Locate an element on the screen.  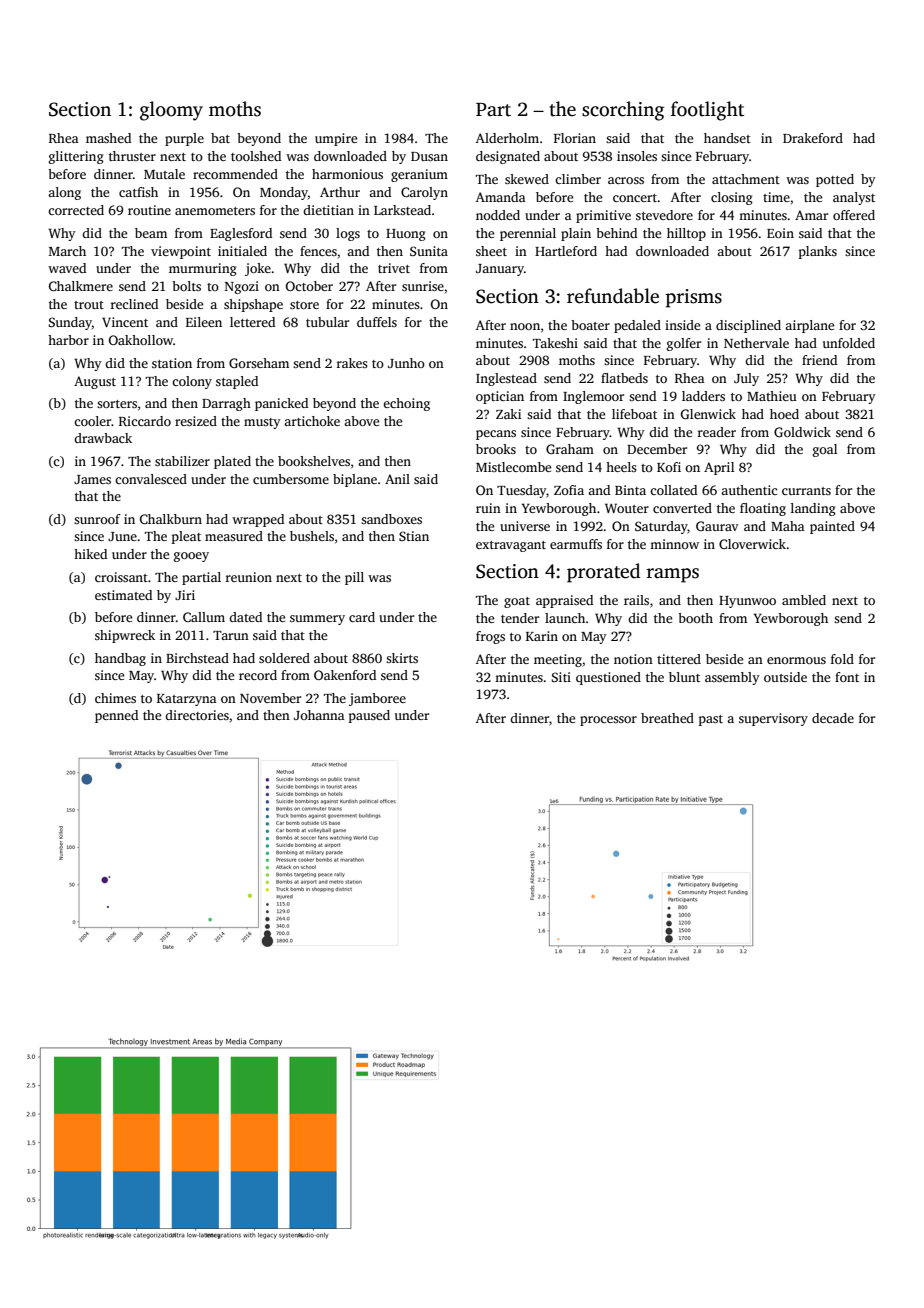
footlight is located at coordinates (707, 111).
